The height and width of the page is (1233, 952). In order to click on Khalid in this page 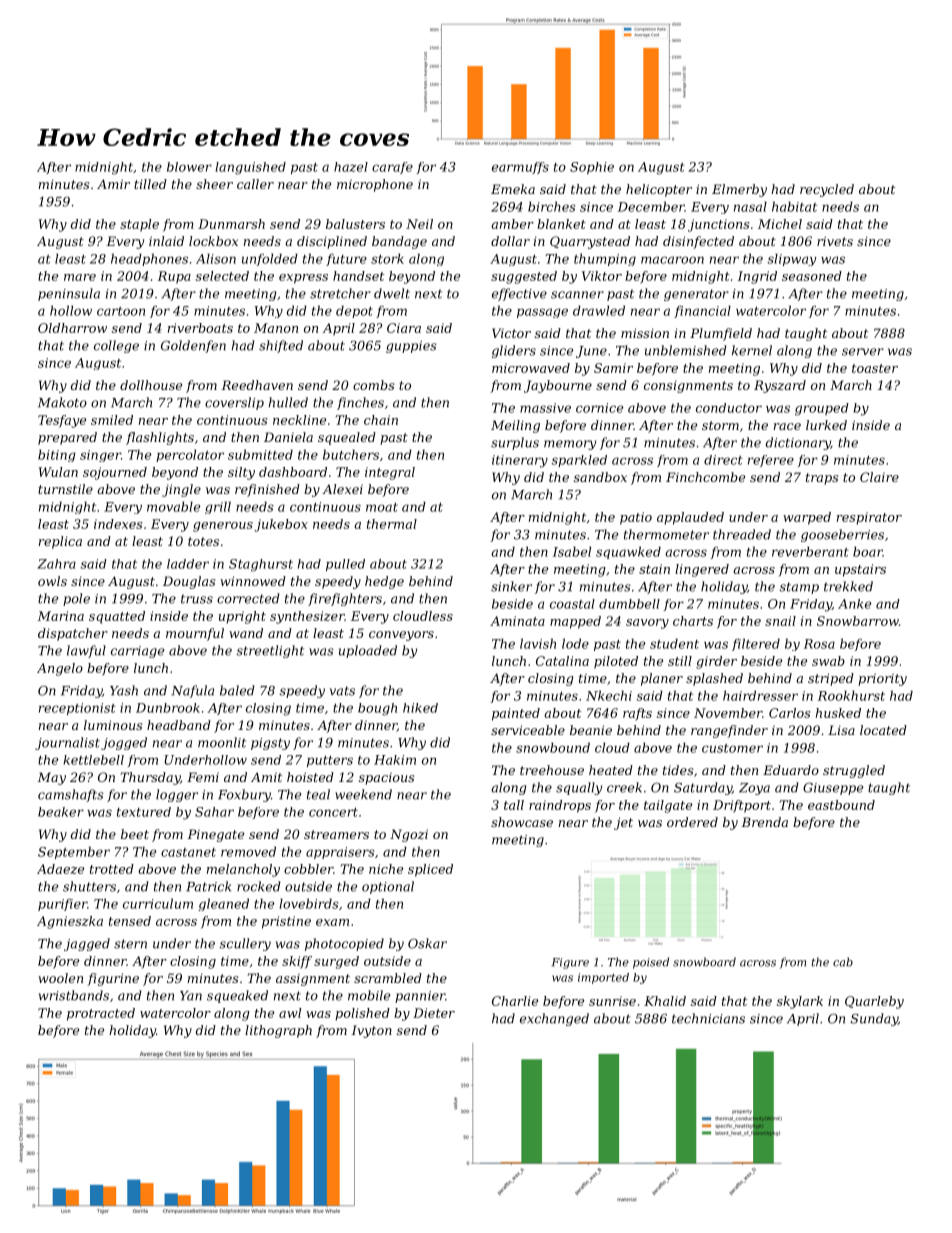, I will do `click(665, 1001)`.
